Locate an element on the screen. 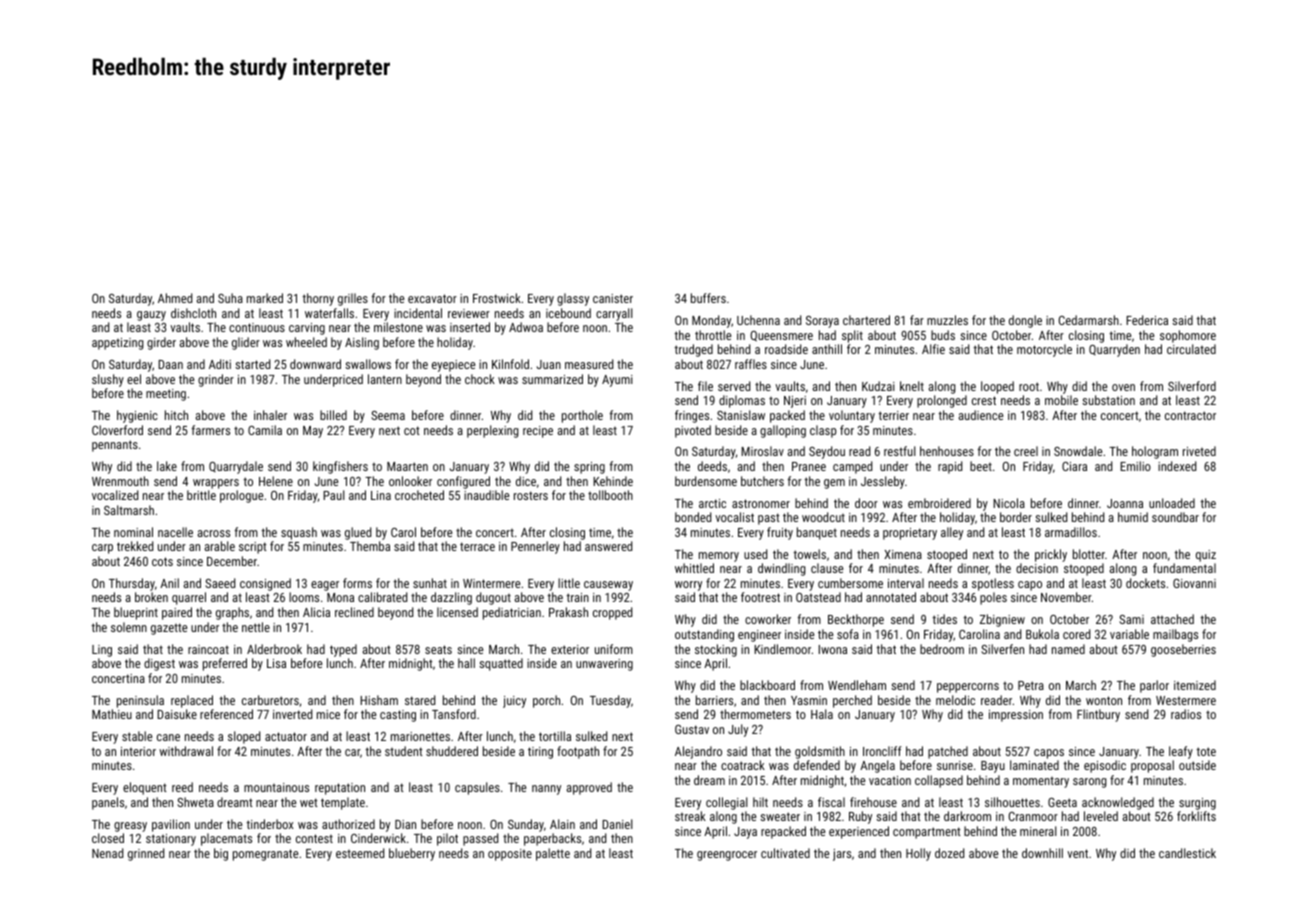 The height and width of the screenshot is (924, 1308). humid is located at coordinates (1133, 517).
